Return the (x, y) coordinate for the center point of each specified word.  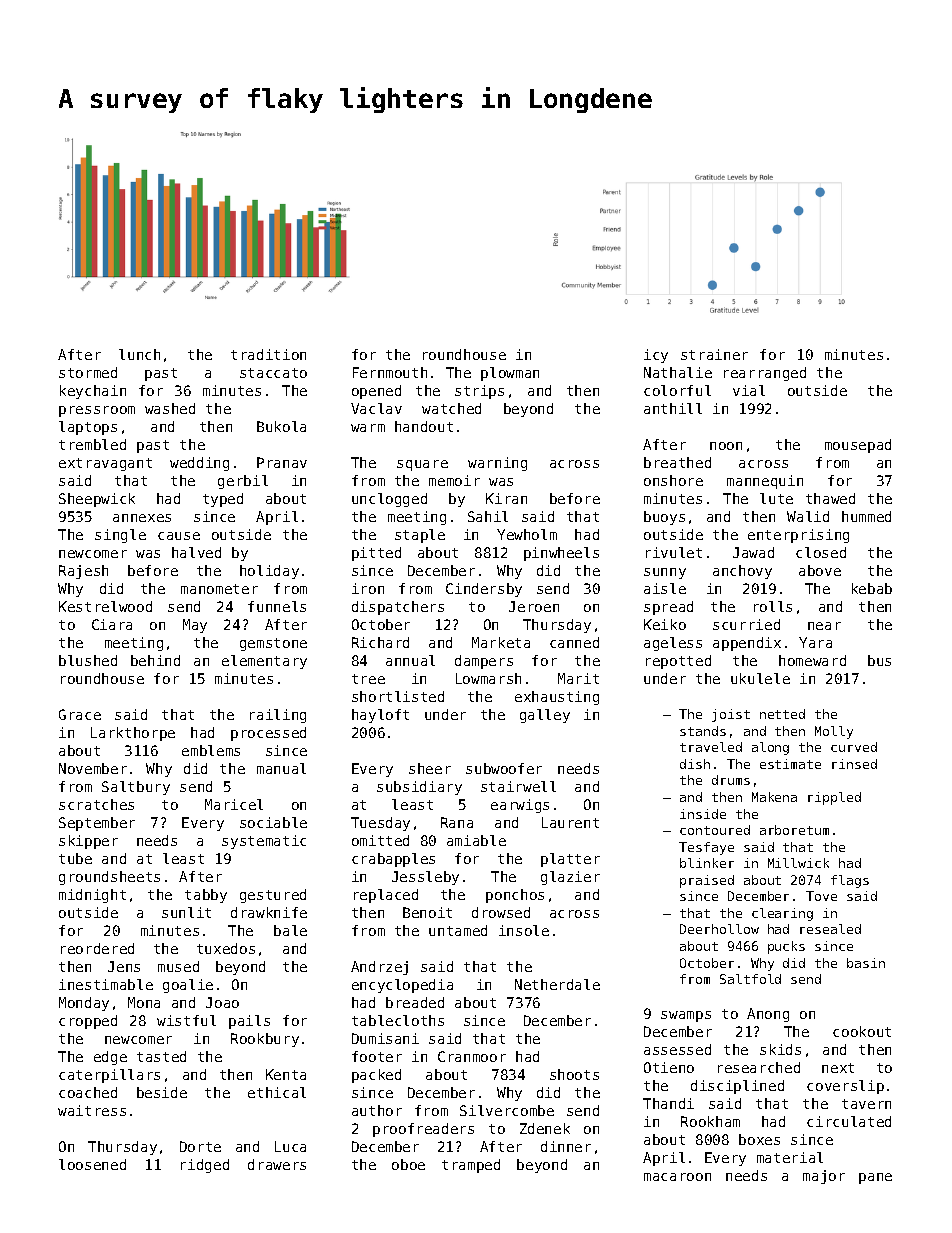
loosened (92, 1164)
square (422, 465)
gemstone (273, 644)
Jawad (753, 552)
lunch (139, 354)
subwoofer (504, 768)
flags (850, 881)
